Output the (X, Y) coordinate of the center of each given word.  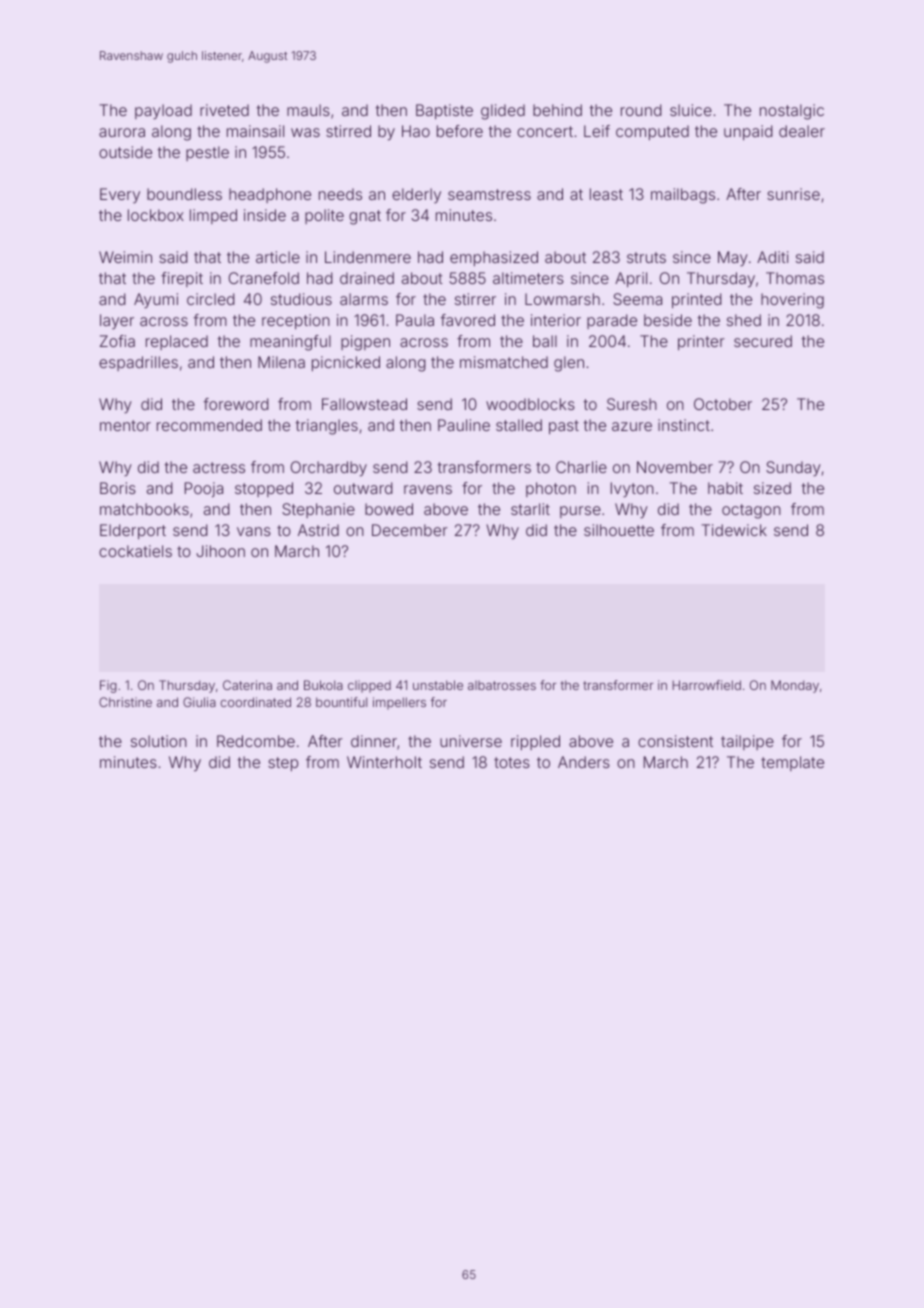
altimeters (528, 278)
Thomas (795, 278)
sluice (691, 110)
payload (163, 112)
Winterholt (384, 762)
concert (545, 131)
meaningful (290, 343)
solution (159, 741)
